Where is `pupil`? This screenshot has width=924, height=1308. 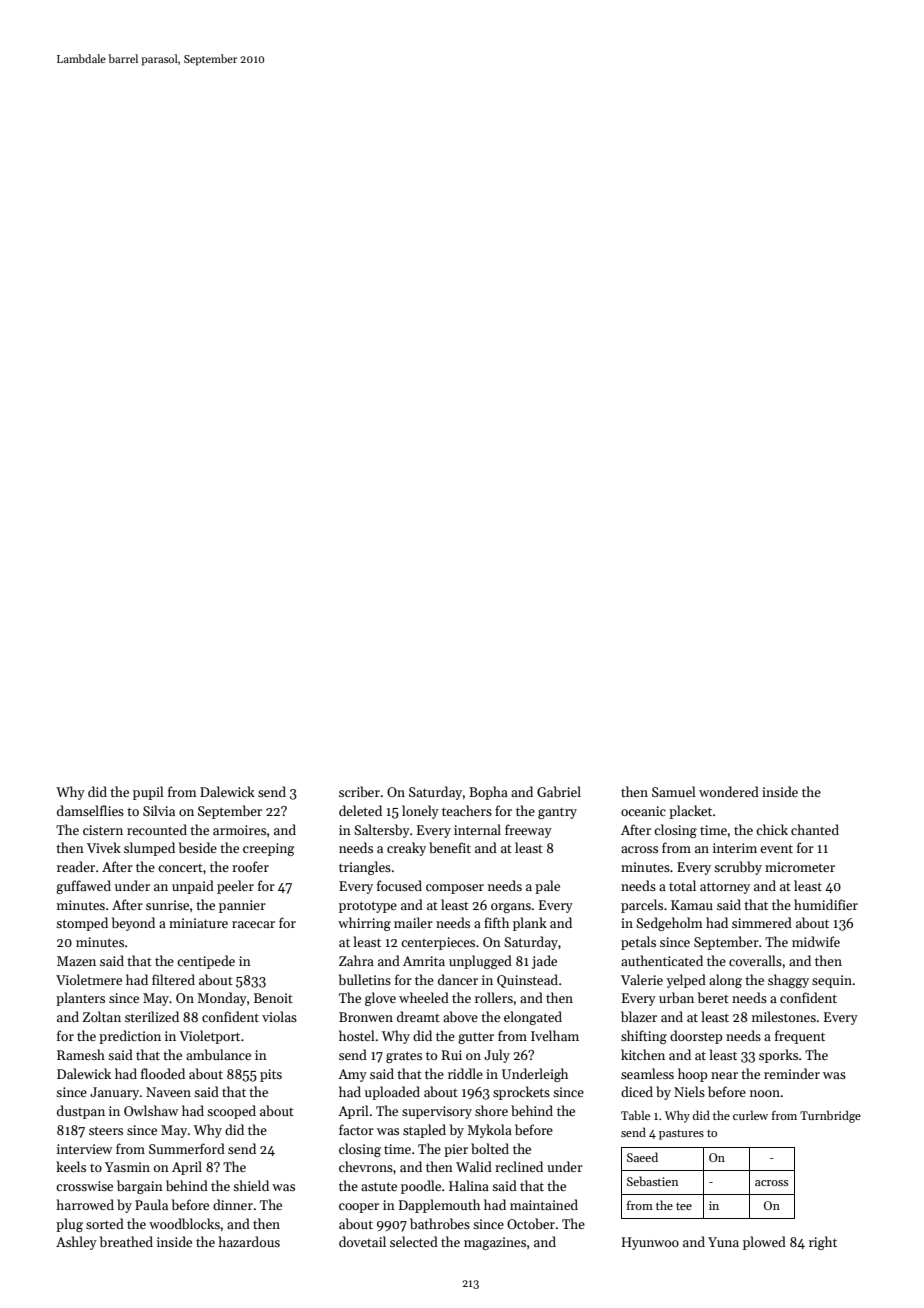
pupil is located at coordinates (148, 793).
